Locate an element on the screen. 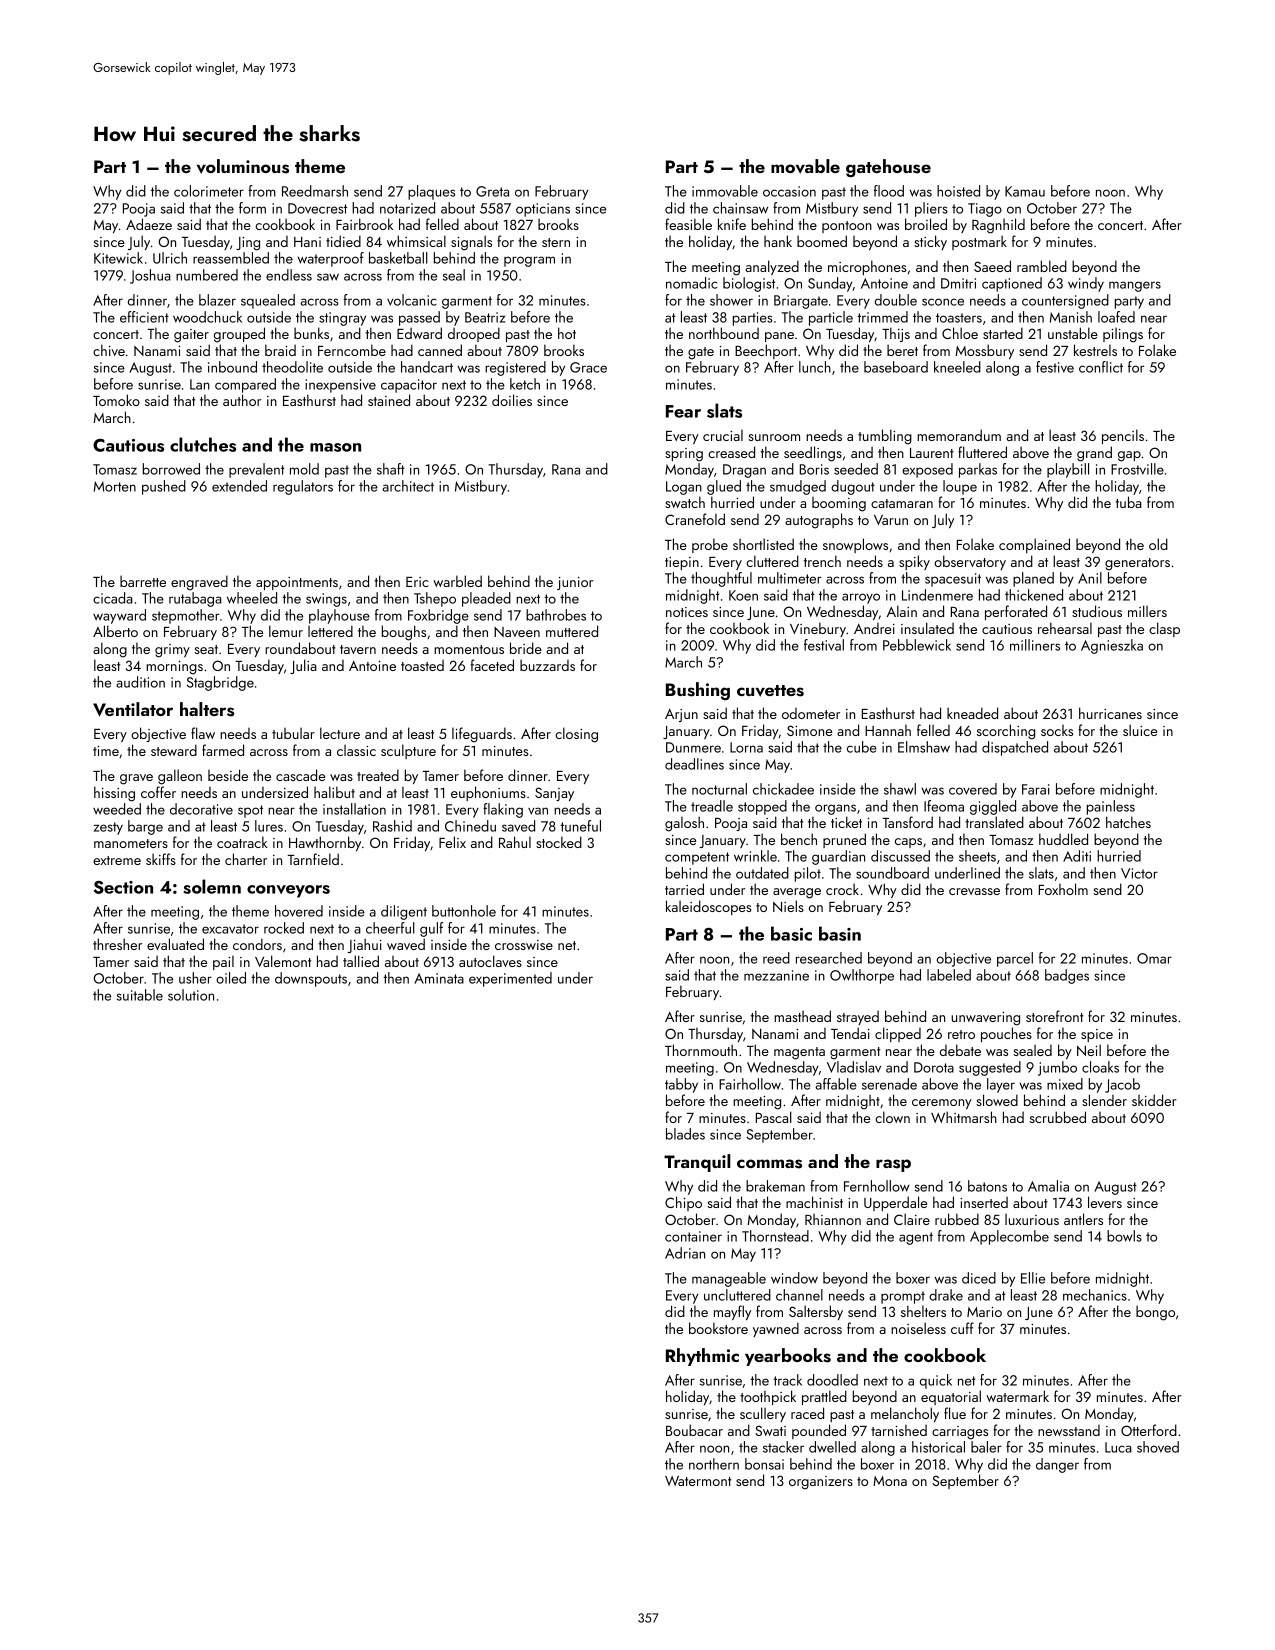  levers is located at coordinates (1105, 1202).
